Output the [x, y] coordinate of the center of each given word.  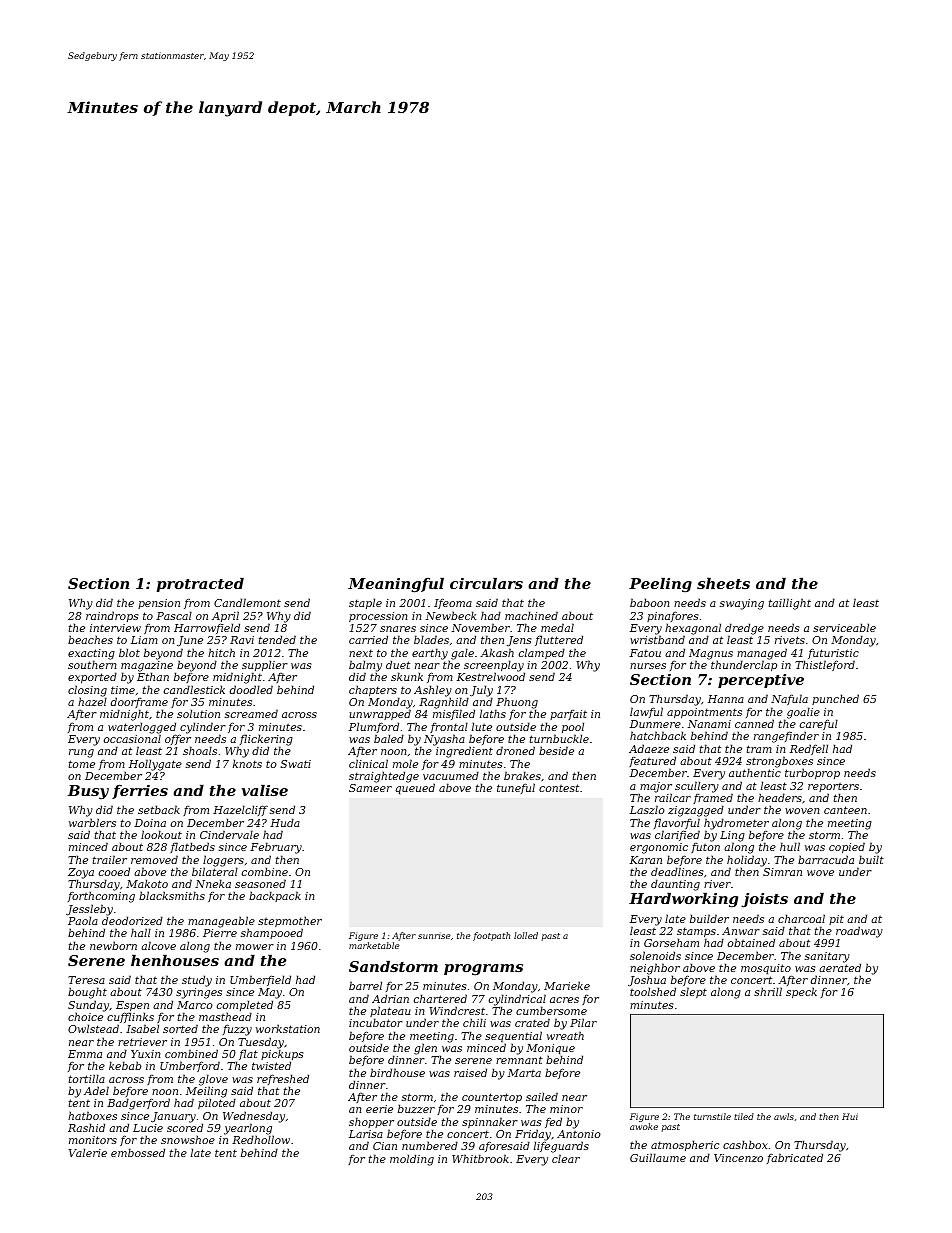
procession [378, 617]
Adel [96, 1090]
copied [847, 848]
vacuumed [451, 775]
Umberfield [260, 980]
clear [566, 1158]
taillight [790, 604]
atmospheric [685, 1145]
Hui [850, 1116]
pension [159, 604]
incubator [376, 1023]
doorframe [139, 703]
